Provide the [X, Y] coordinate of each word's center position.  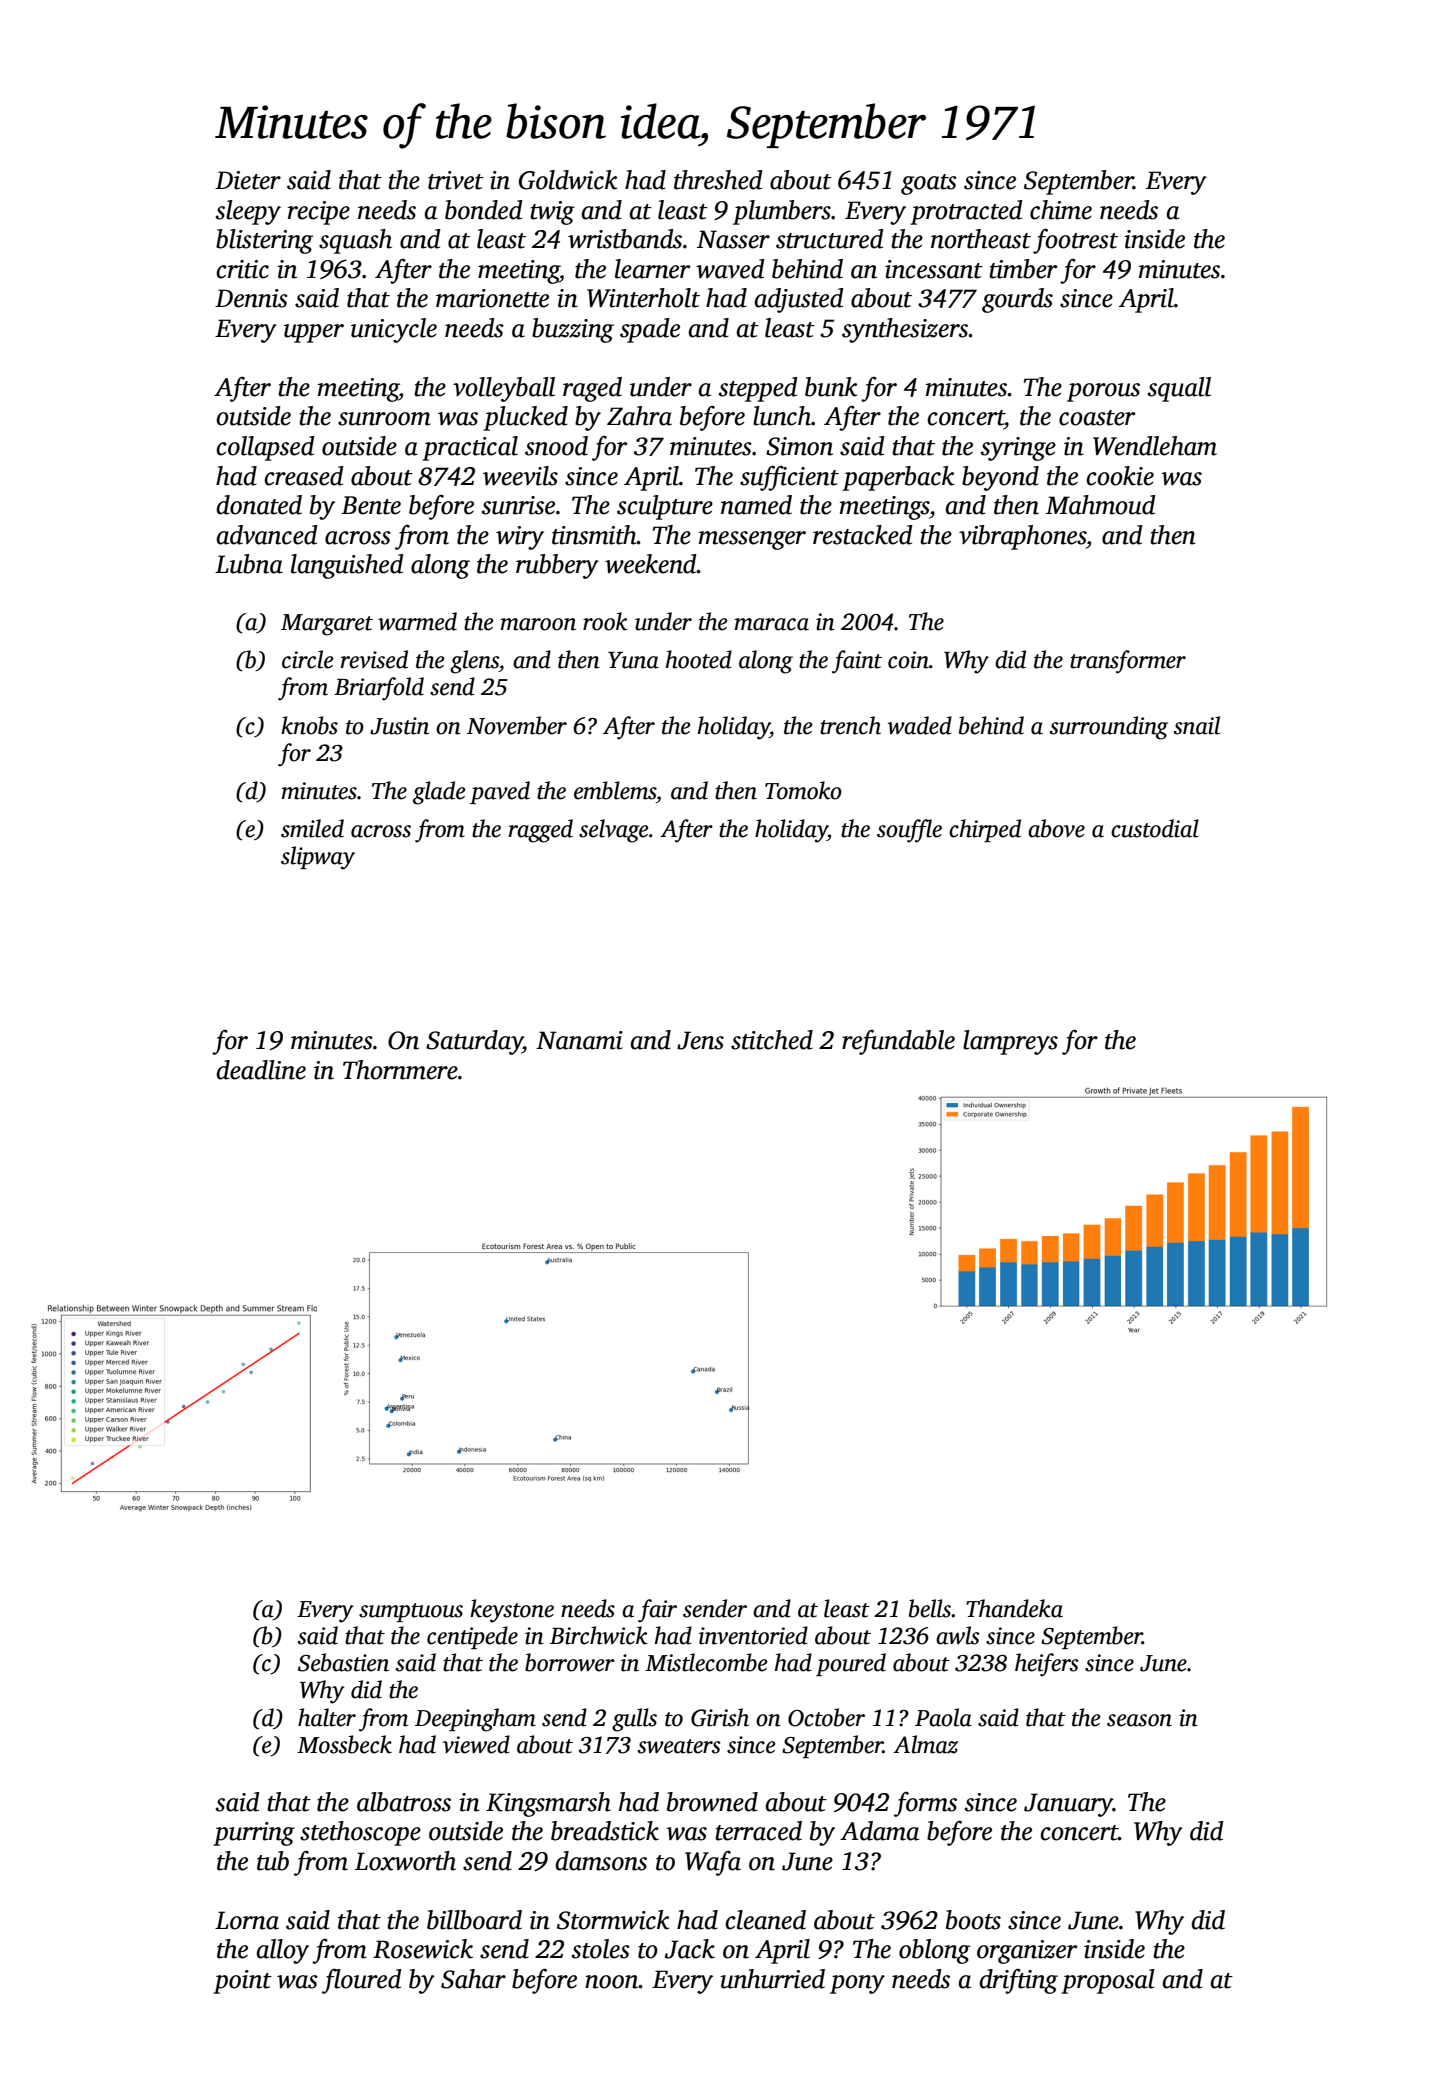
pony [857, 1984]
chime [1061, 210]
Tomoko [803, 790]
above [1056, 828]
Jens [700, 1040]
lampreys [1010, 1042]
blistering [264, 241]
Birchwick [599, 1635]
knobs [309, 725]
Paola [943, 1717]
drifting [1018, 1981]
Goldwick [568, 180]
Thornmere [400, 1070]
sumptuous [411, 1612]
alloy [282, 1951]
